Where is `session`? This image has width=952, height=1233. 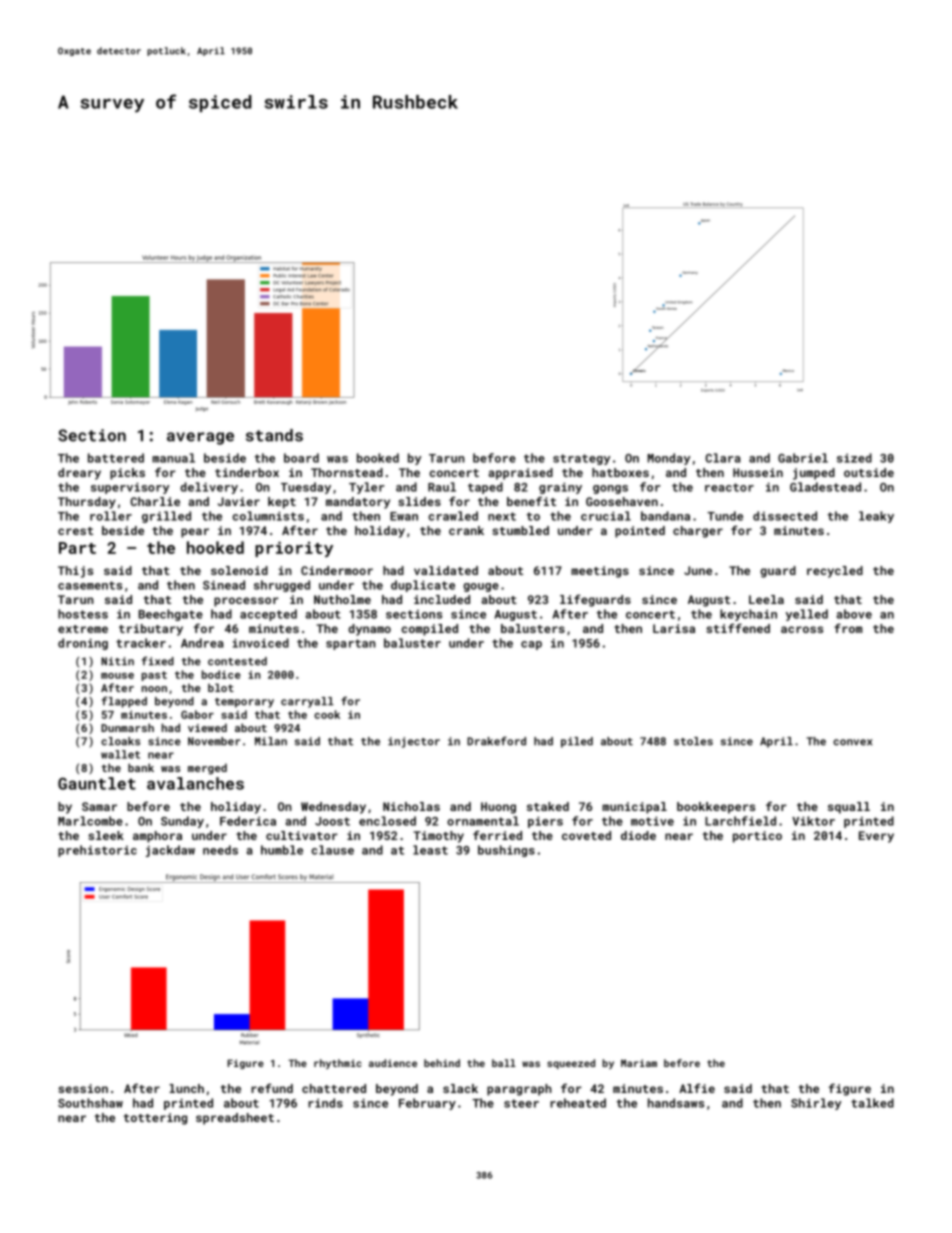 session is located at coordinates (83, 1088).
